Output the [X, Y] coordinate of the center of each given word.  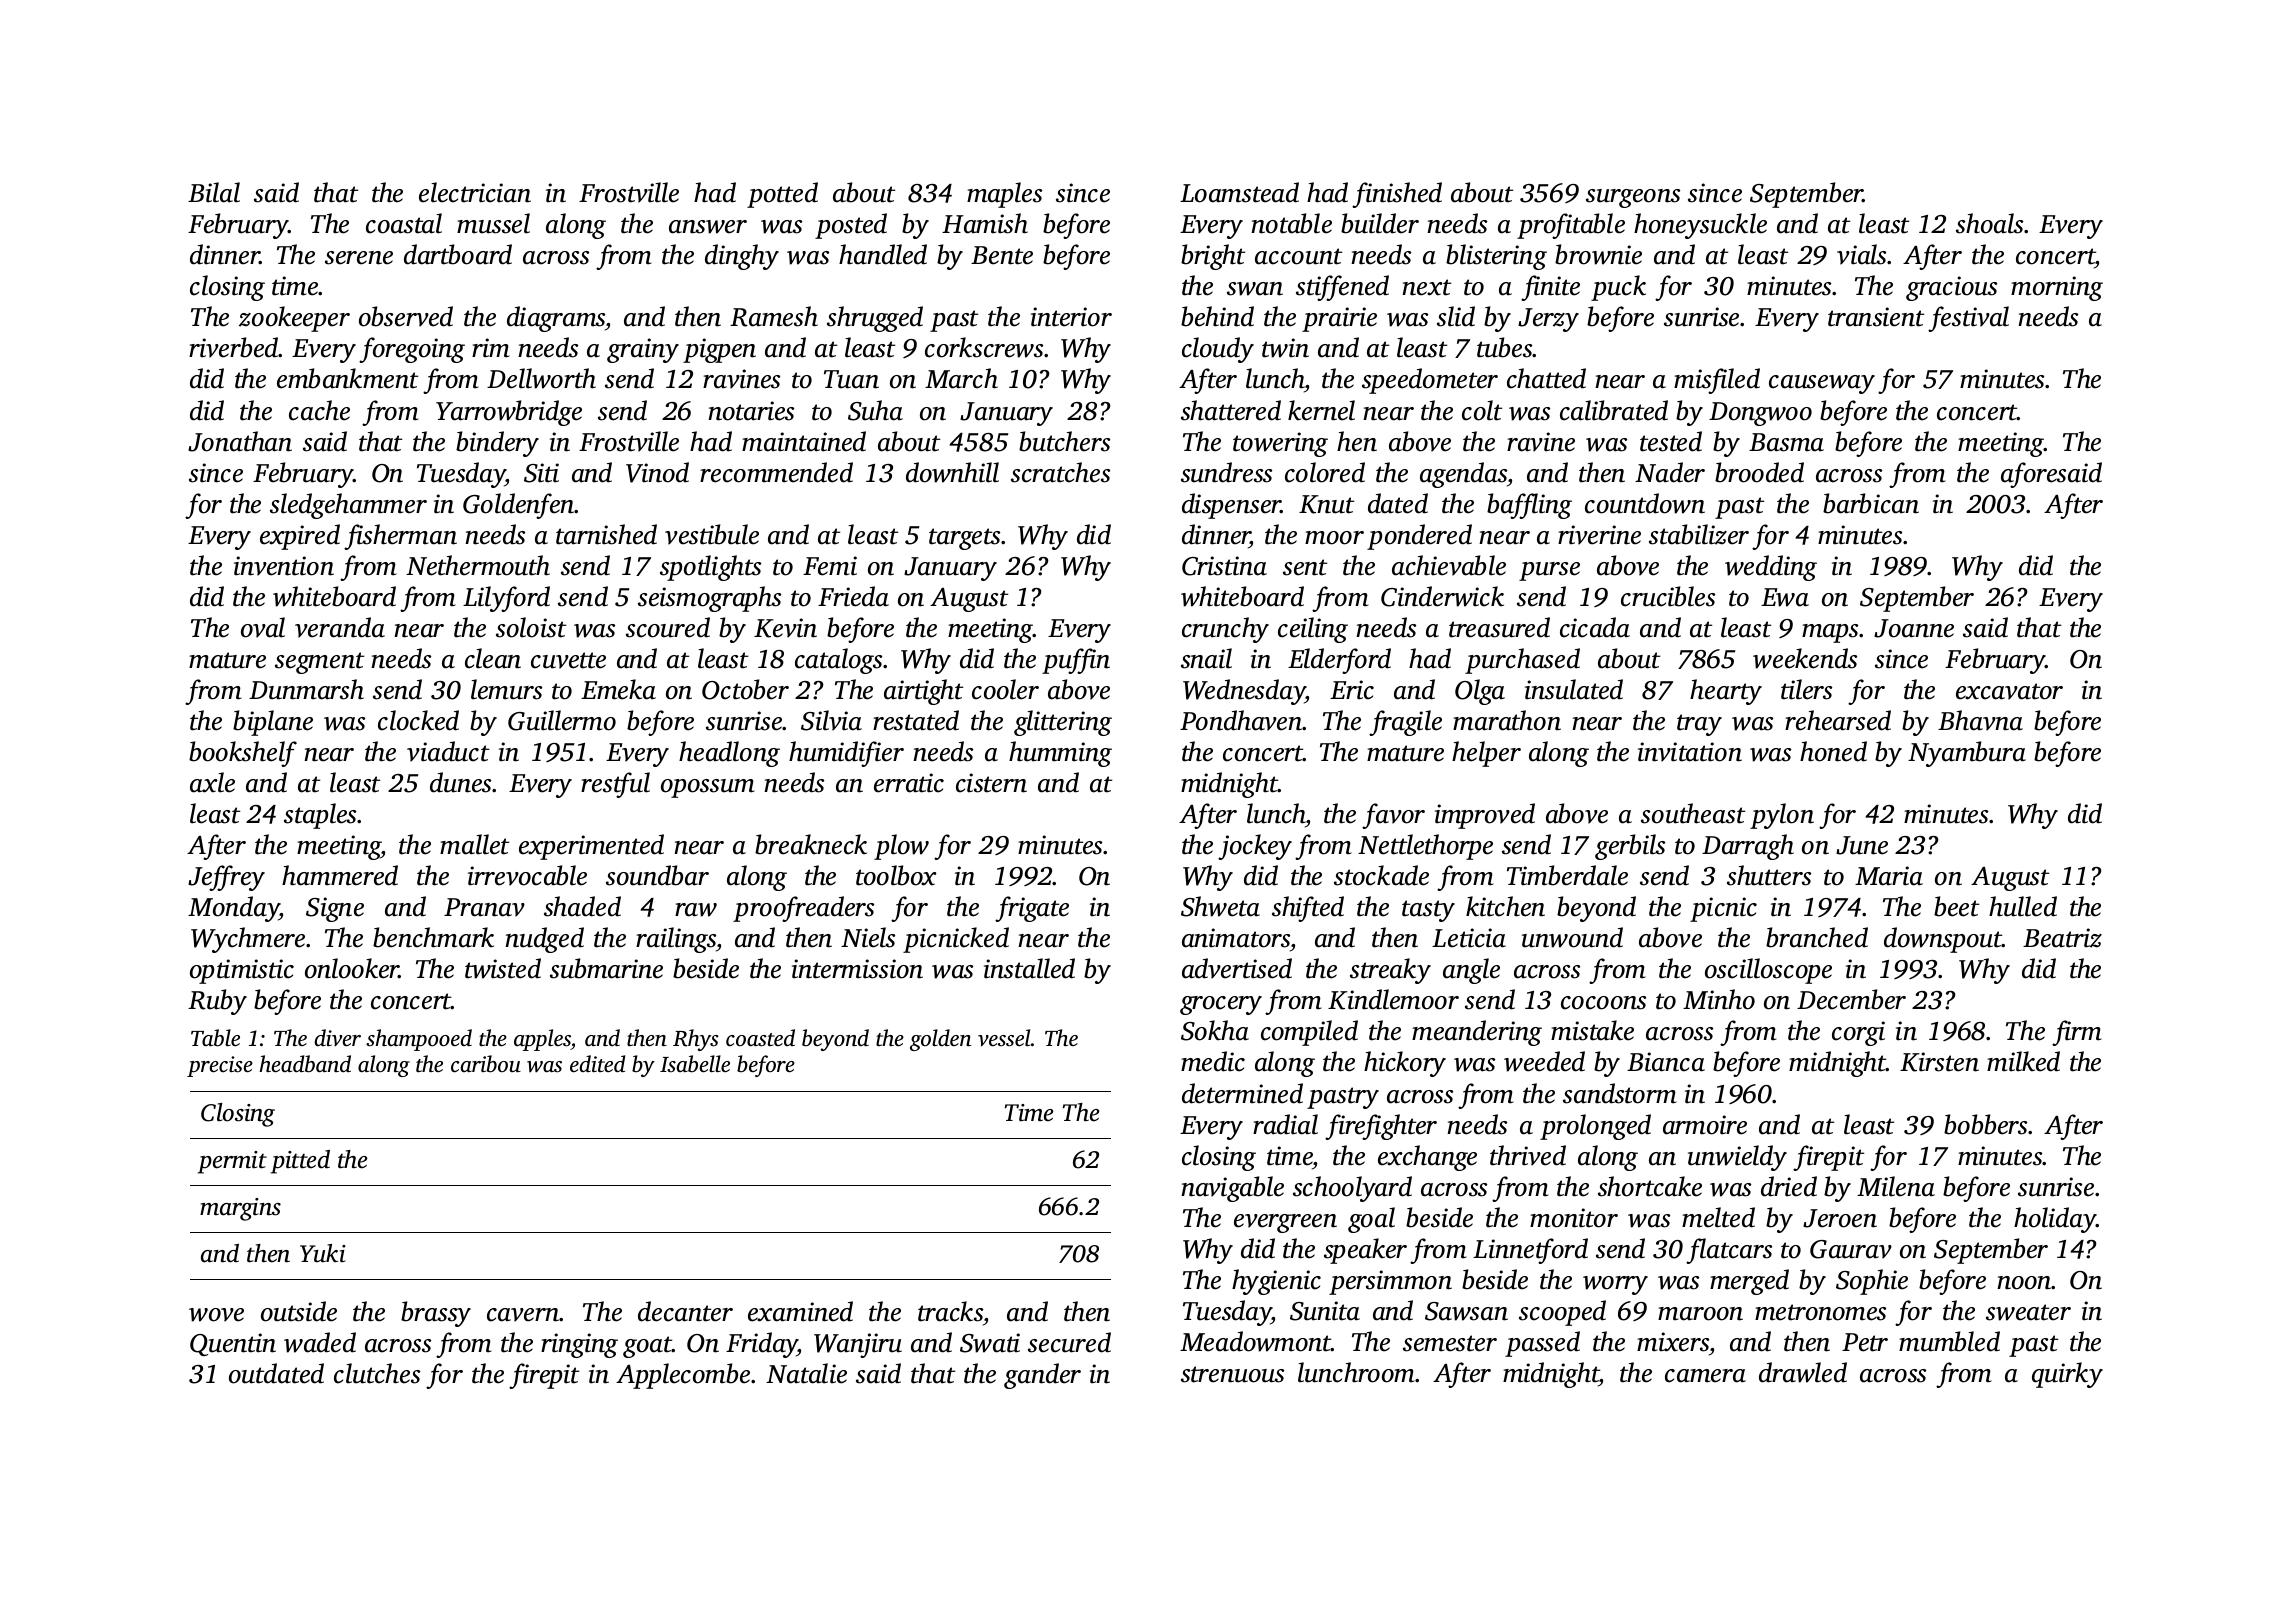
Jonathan [240, 441]
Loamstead [1239, 192]
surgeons [1633, 198]
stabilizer [1699, 534]
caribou [486, 1064]
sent [1305, 567]
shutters [1769, 875]
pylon [1782, 816]
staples [321, 816]
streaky [1390, 971]
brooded [1759, 472]
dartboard [458, 254]
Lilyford [506, 599]
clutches [377, 1373]
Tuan [851, 379]
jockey [1255, 847]
